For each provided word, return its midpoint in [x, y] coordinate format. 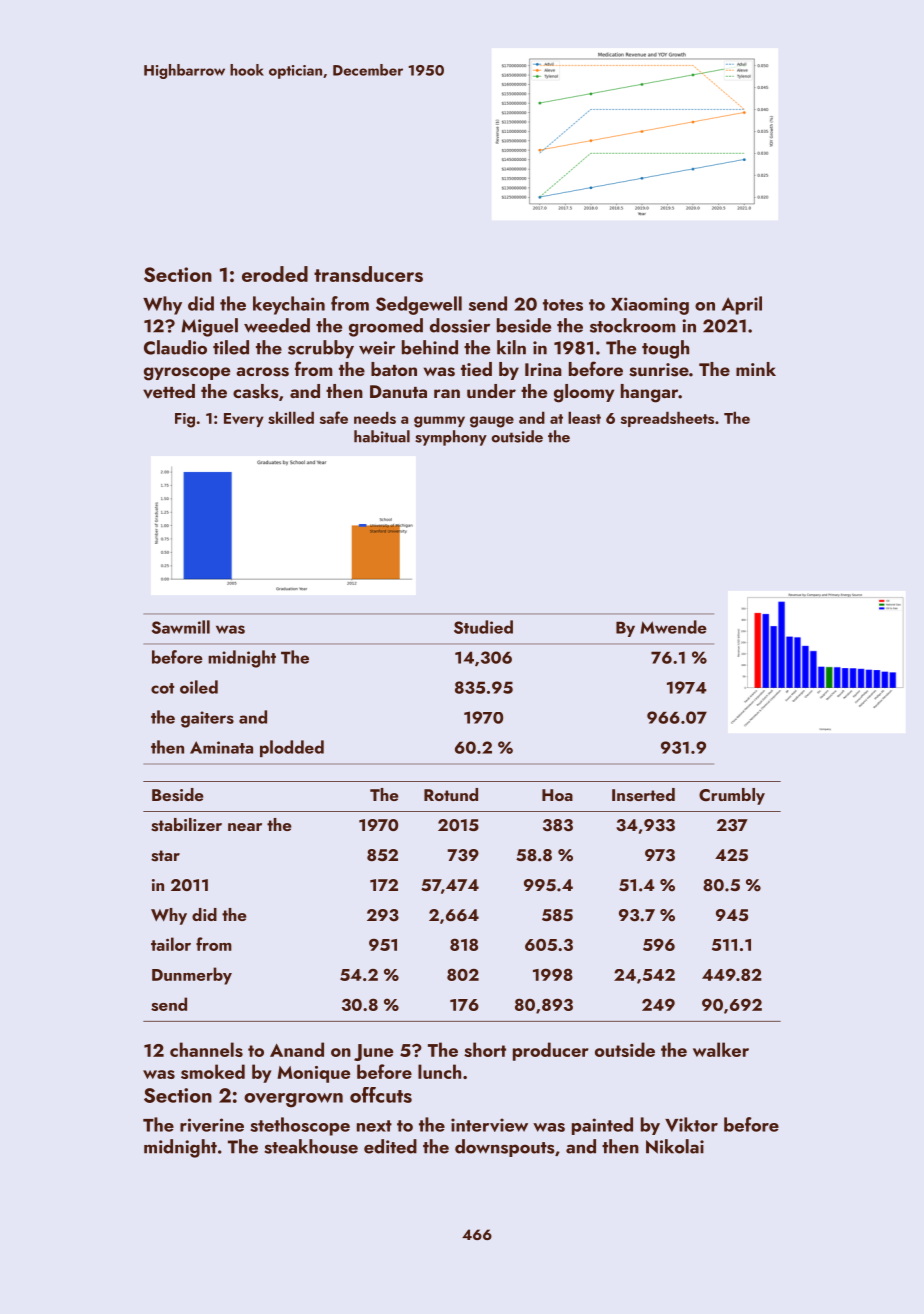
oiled [199, 687]
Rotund [451, 794]
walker [721, 1049]
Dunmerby [192, 976]
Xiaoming [650, 306]
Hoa [557, 795]
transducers [368, 274]
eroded [275, 274]
